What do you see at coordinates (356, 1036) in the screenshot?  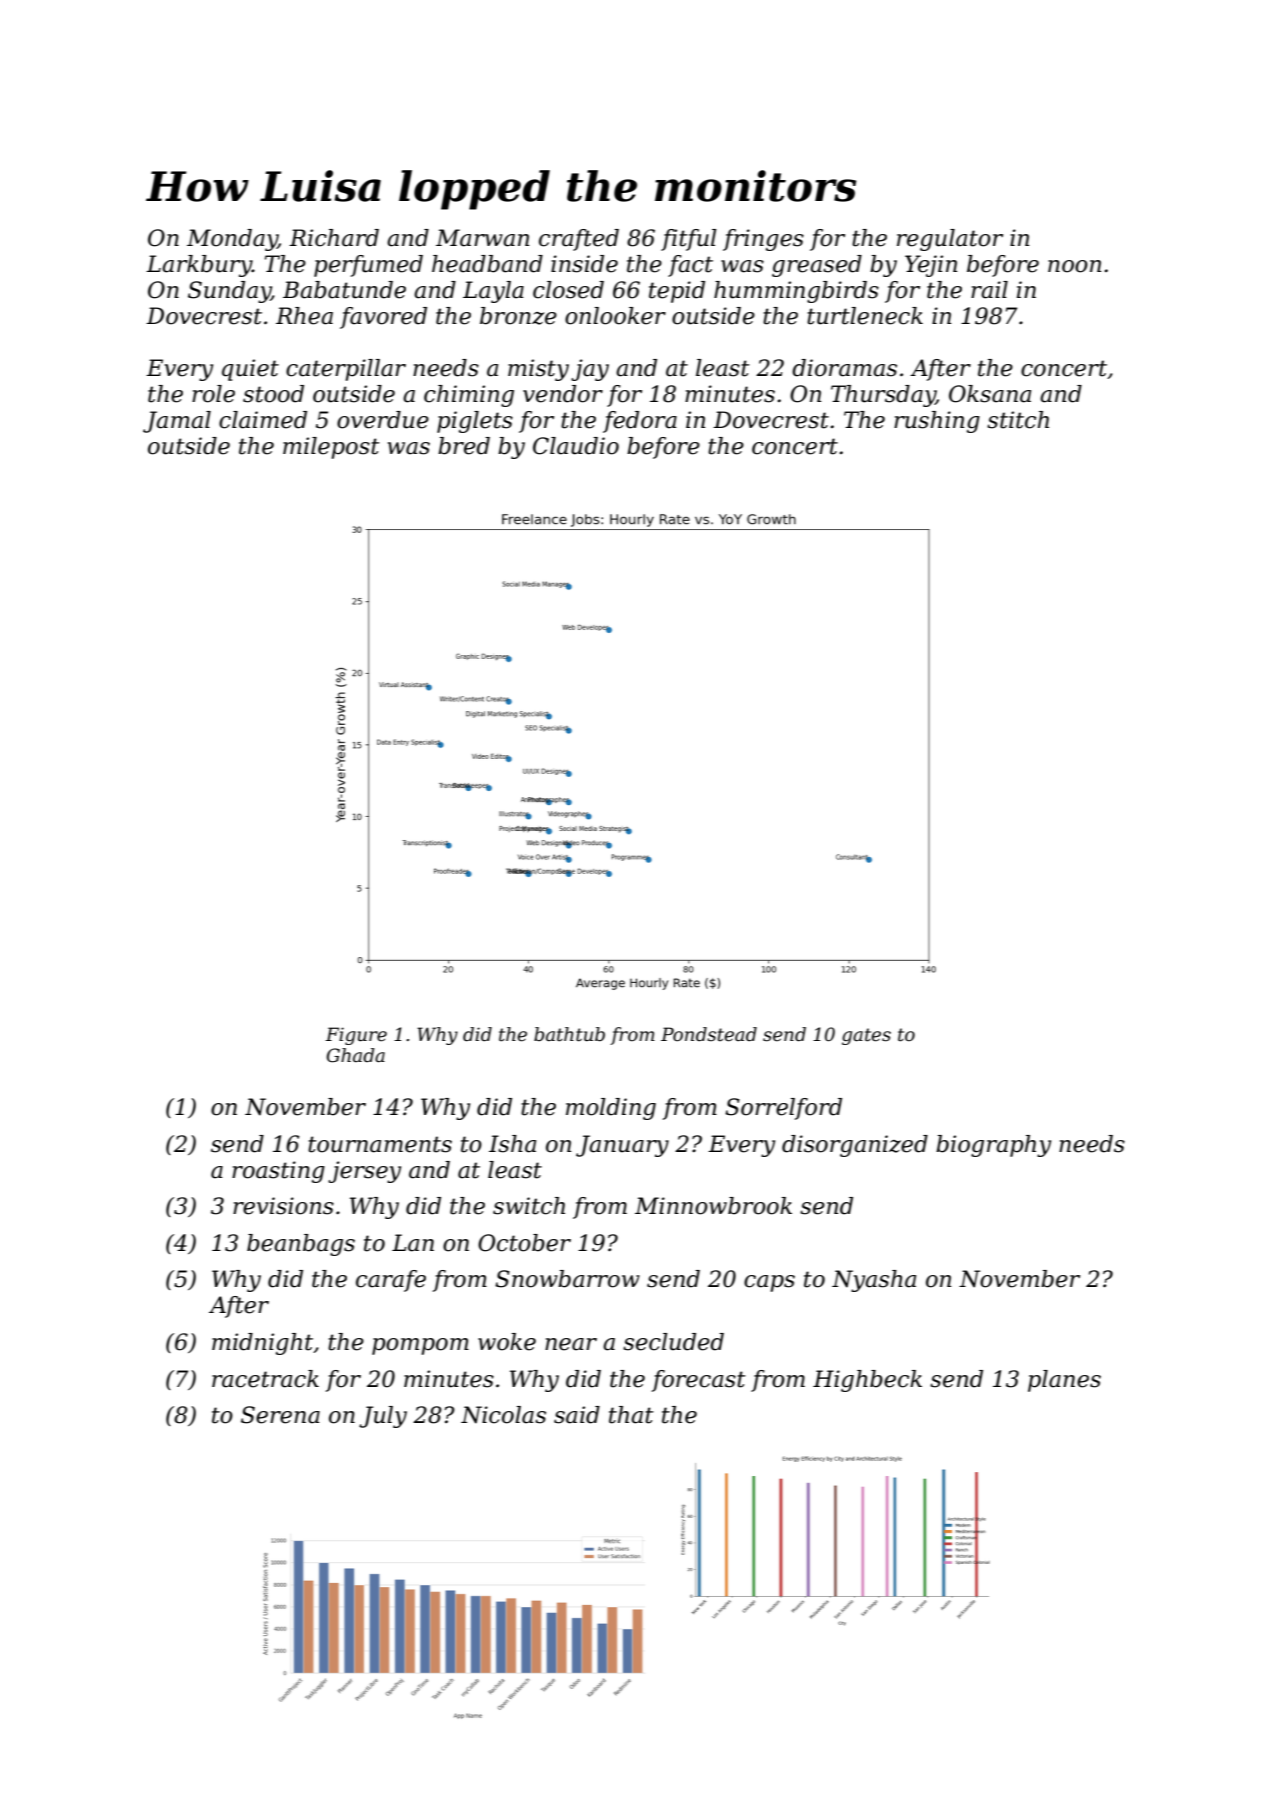 I see `Figure` at bounding box center [356, 1036].
